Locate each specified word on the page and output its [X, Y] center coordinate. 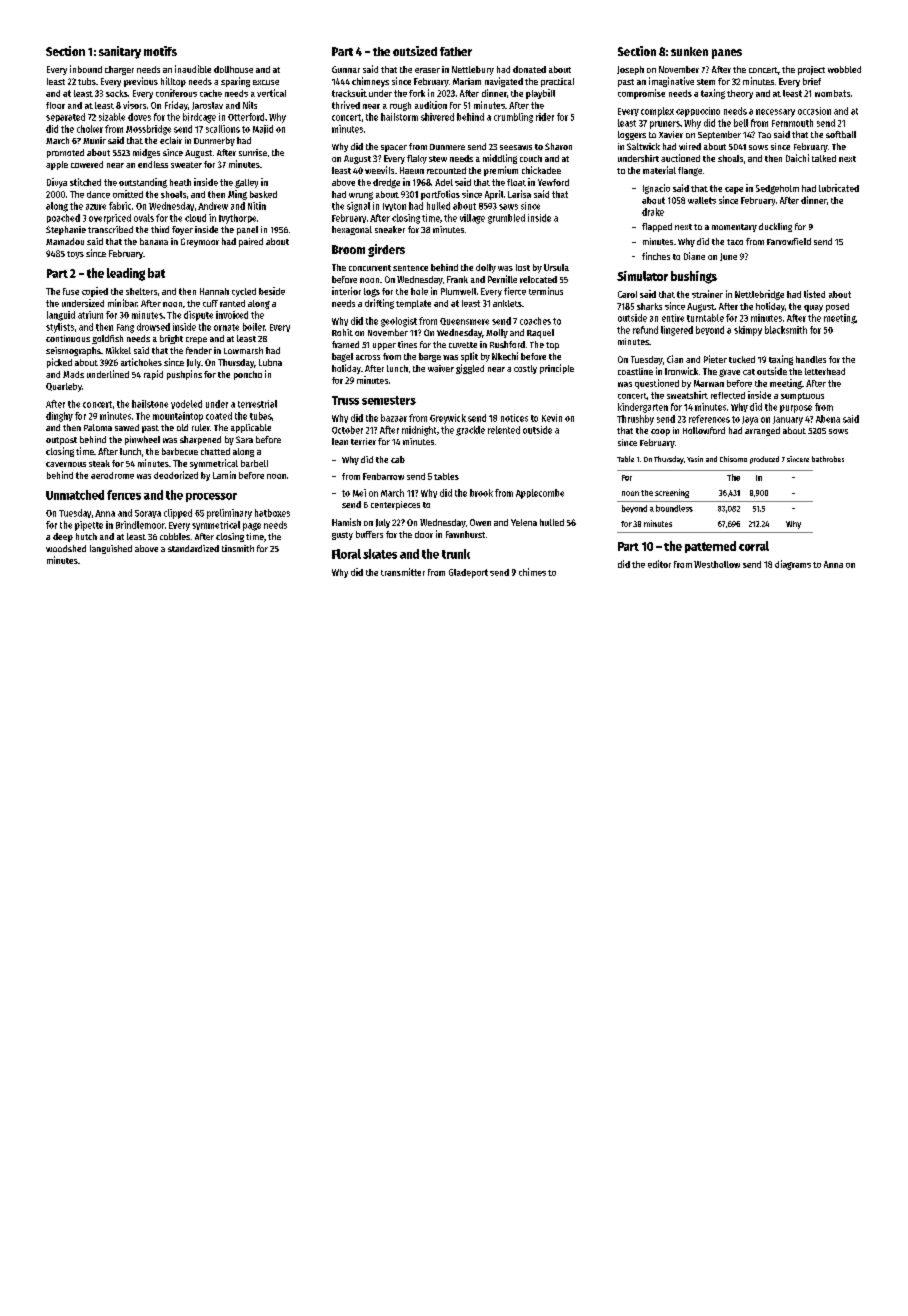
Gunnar [346, 69]
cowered [87, 164]
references [709, 419]
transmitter [403, 572]
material [659, 170]
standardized [193, 548]
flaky [417, 159]
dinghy [59, 417]
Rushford [507, 344]
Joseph [630, 70]
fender [199, 350]
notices [514, 418]
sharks [649, 306]
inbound [86, 69]
